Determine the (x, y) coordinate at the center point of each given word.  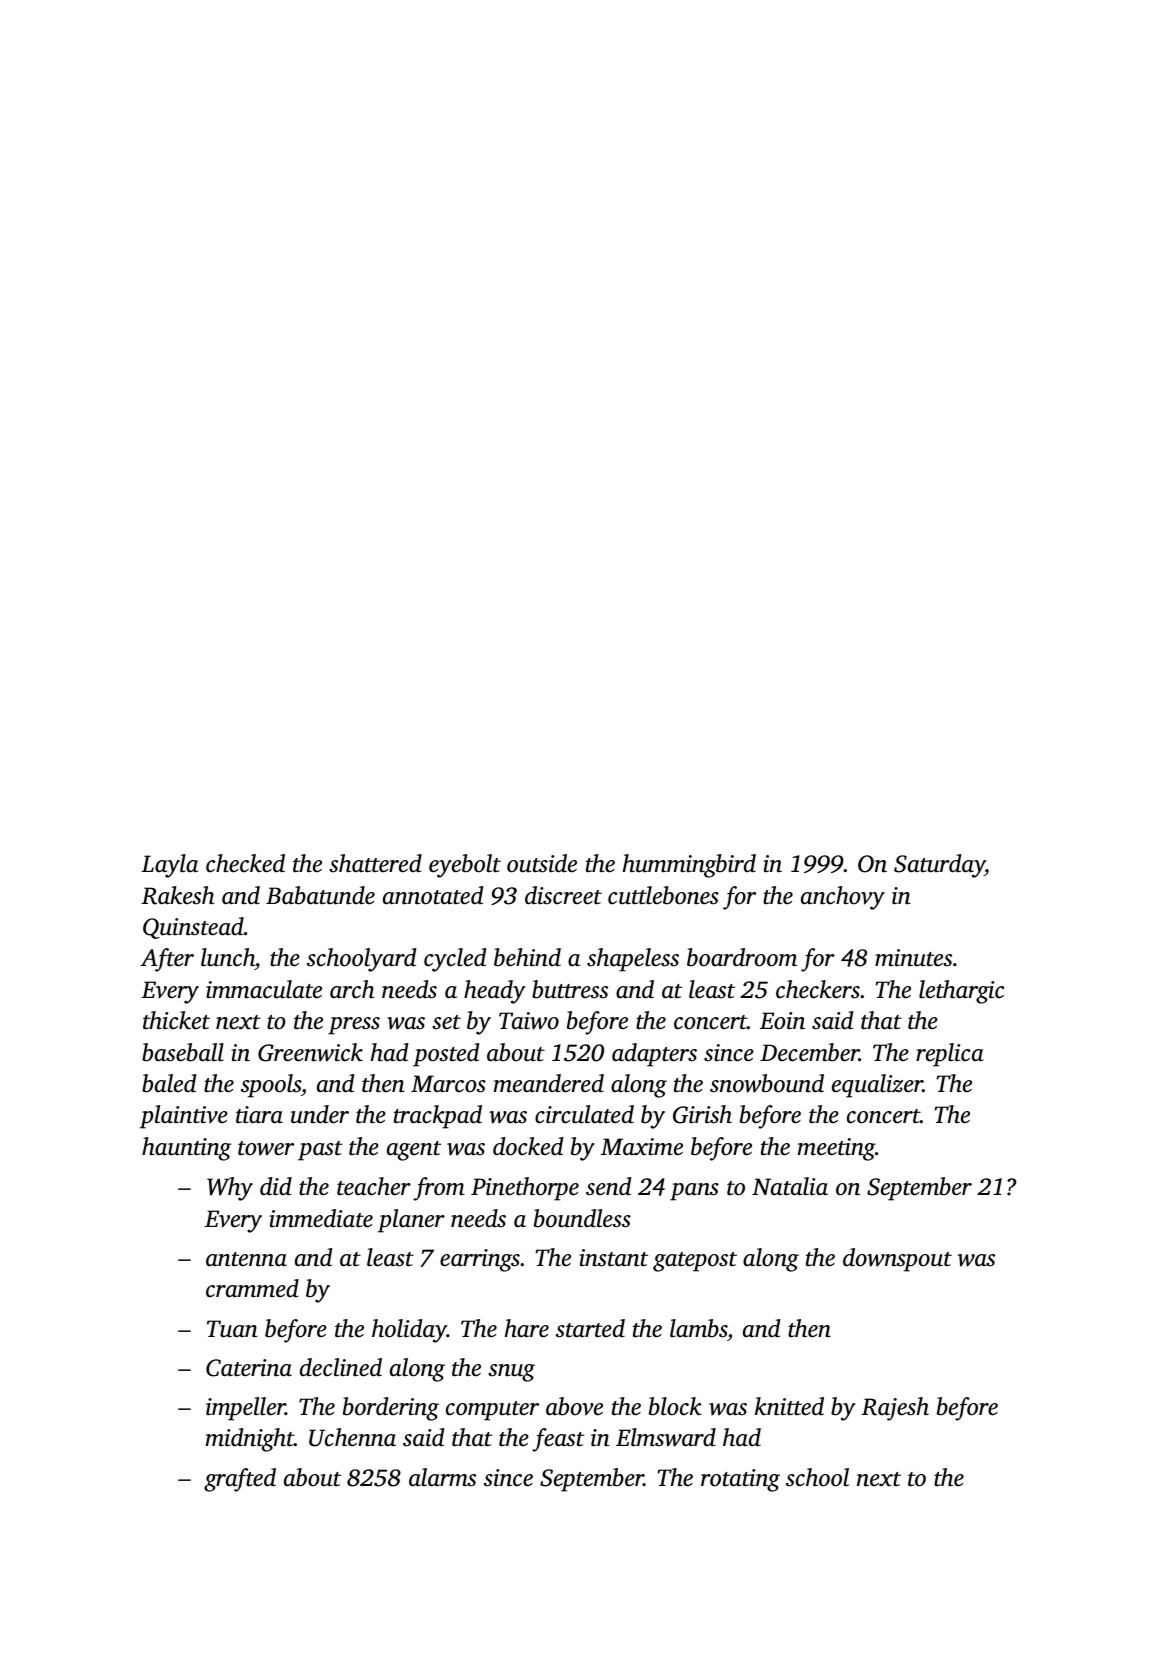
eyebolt (465, 866)
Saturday (939, 866)
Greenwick (310, 1052)
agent (414, 1151)
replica (950, 1055)
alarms (442, 1477)
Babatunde (320, 895)
